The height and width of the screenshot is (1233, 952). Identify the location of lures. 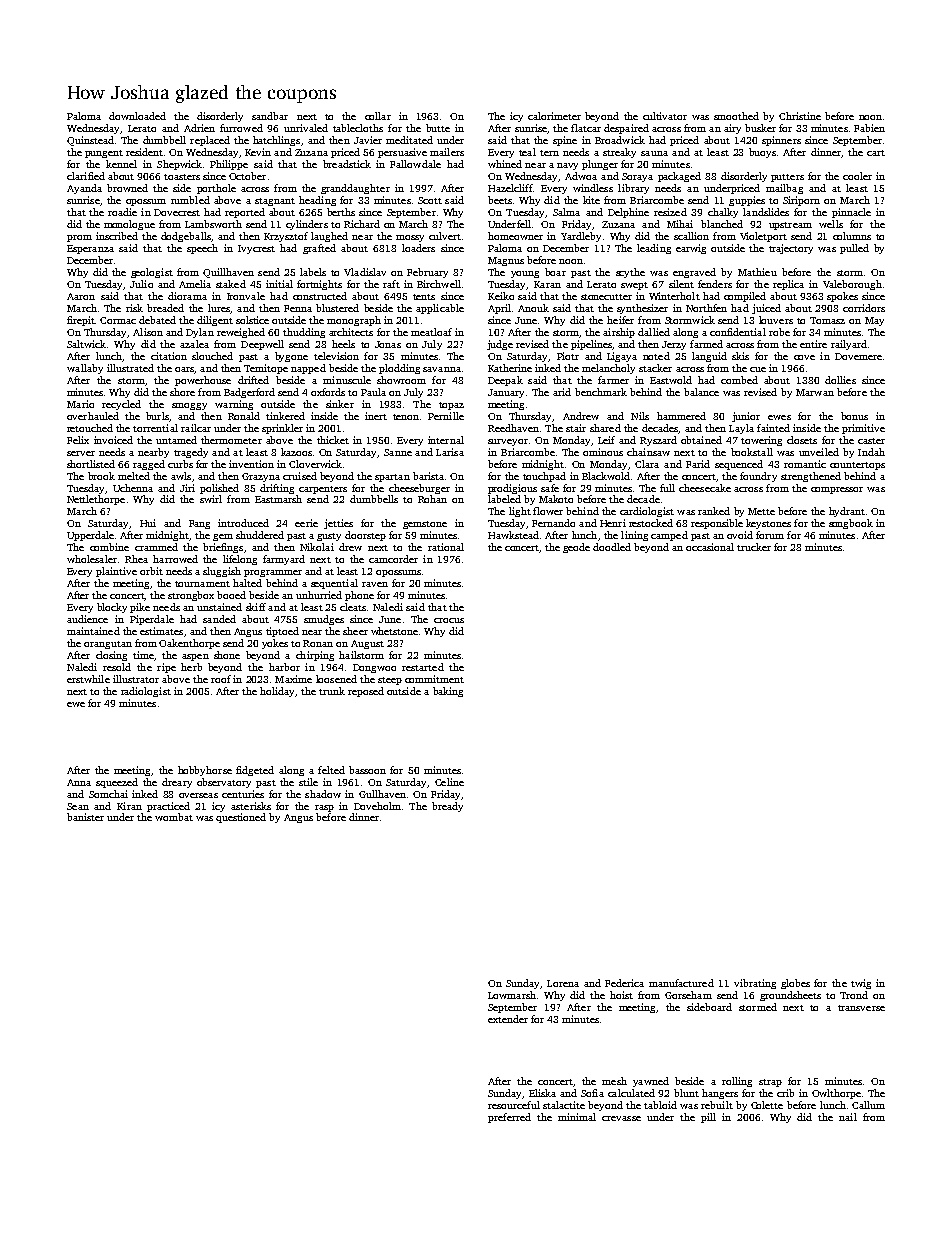
(219, 308).
